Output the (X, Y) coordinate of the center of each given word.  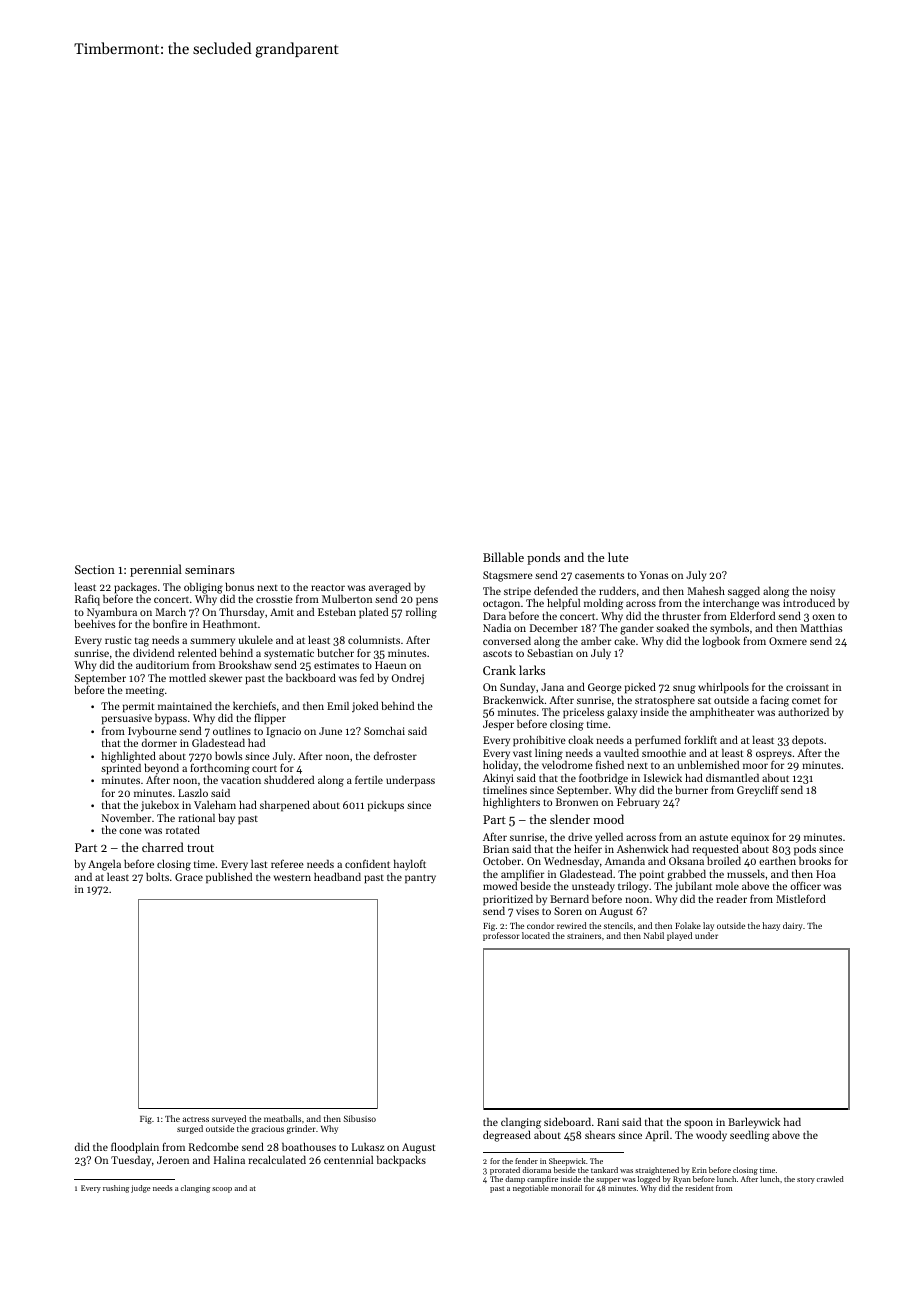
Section (95, 569)
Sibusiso (360, 1118)
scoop (222, 1190)
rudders (617, 590)
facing (774, 701)
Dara (494, 616)
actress (196, 1119)
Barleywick (754, 1123)
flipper (270, 719)
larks (532, 670)
